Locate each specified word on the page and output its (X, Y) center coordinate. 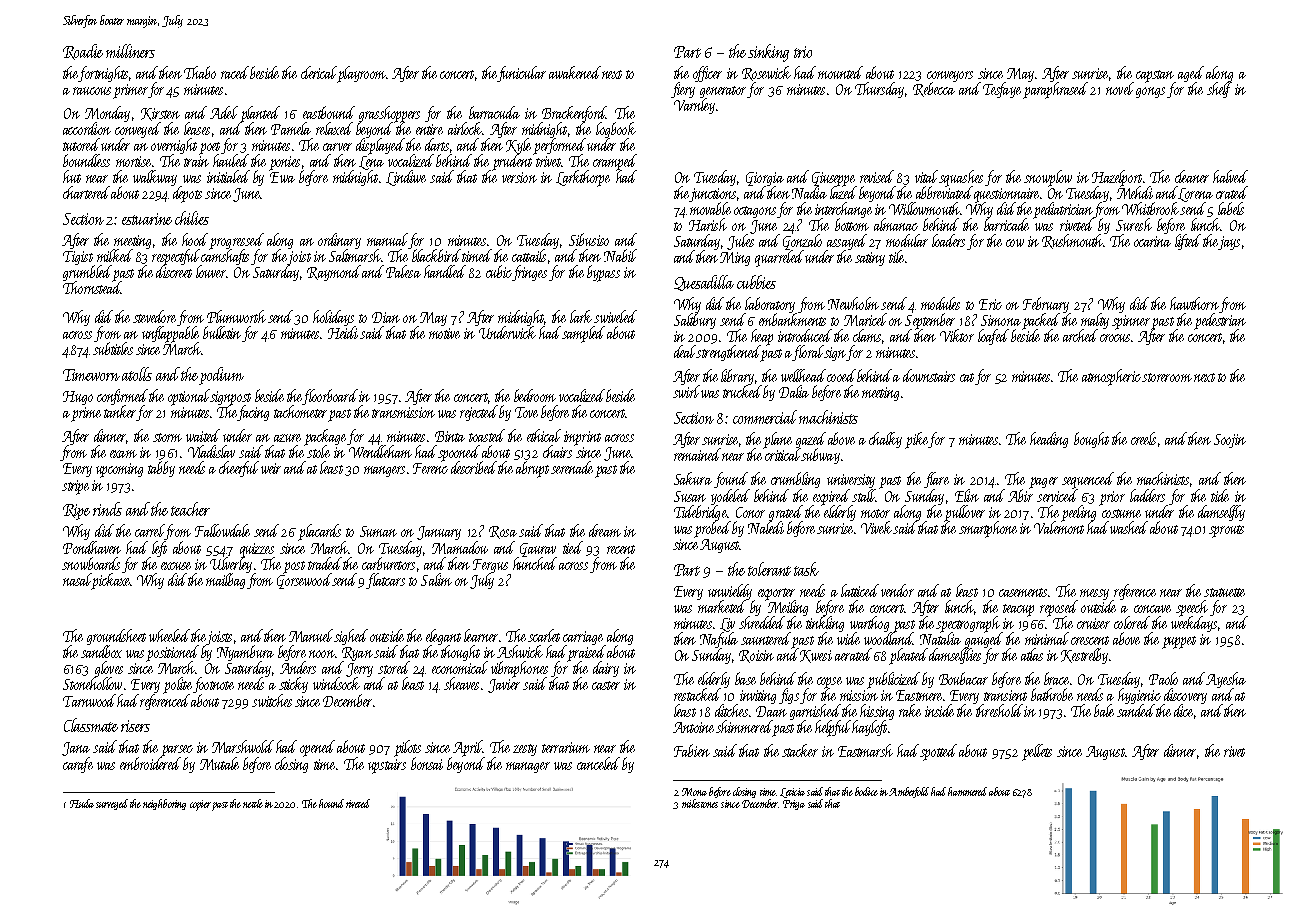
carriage (584, 638)
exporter (776, 594)
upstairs (387, 766)
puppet (1179, 642)
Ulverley (231, 565)
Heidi (343, 332)
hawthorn (1194, 303)
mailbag (225, 581)
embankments (792, 319)
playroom (361, 74)
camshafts (224, 258)
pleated (908, 656)
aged (1191, 74)
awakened (575, 72)
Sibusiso (589, 239)
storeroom (1167, 377)
